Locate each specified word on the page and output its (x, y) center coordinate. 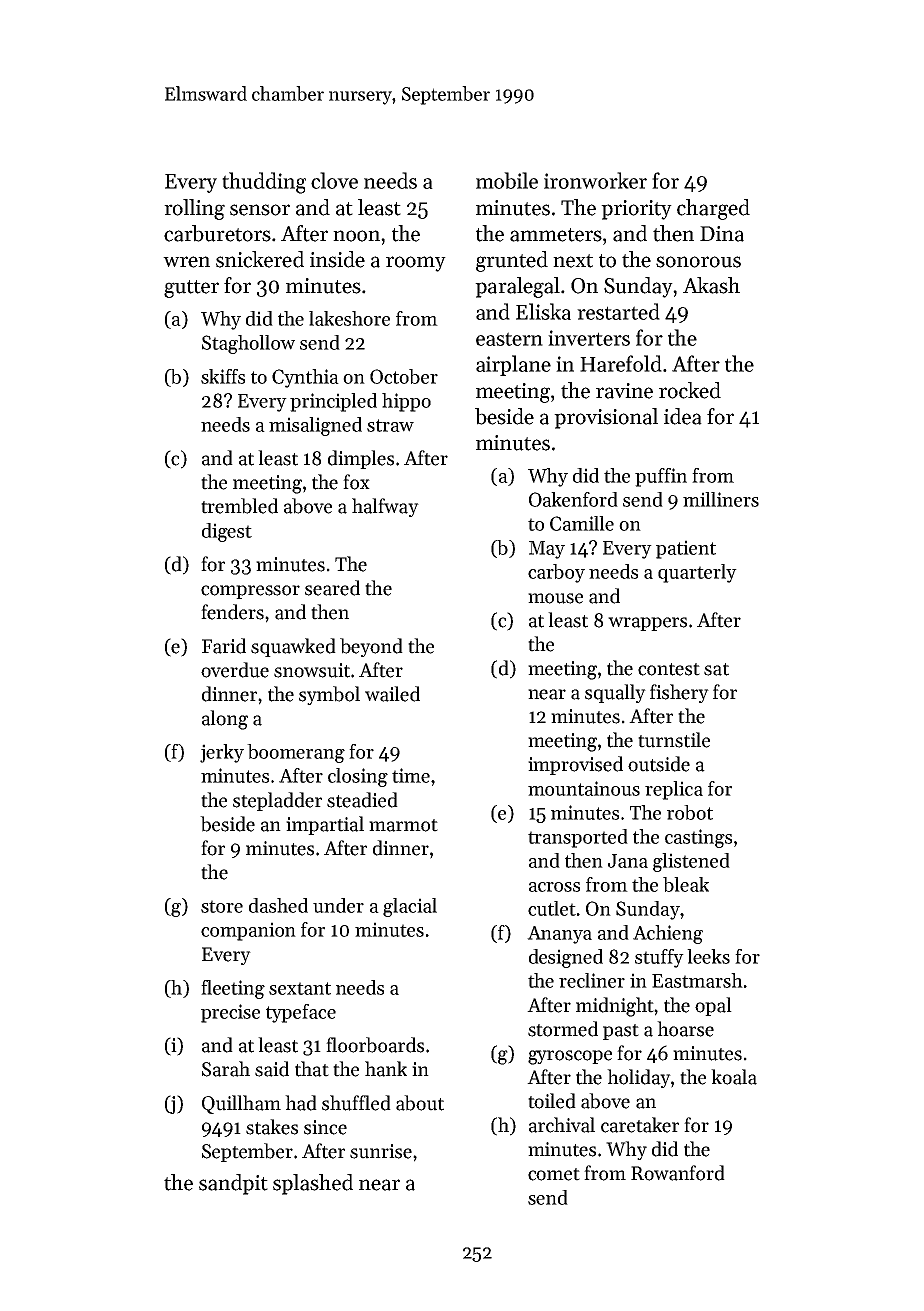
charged (713, 209)
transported (578, 838)
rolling (194, 209)
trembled (239, 506)
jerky (222, 753)
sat (716, 669)
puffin (661, 477)
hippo (406, 402)
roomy (416, 264)
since (325, 1127)
